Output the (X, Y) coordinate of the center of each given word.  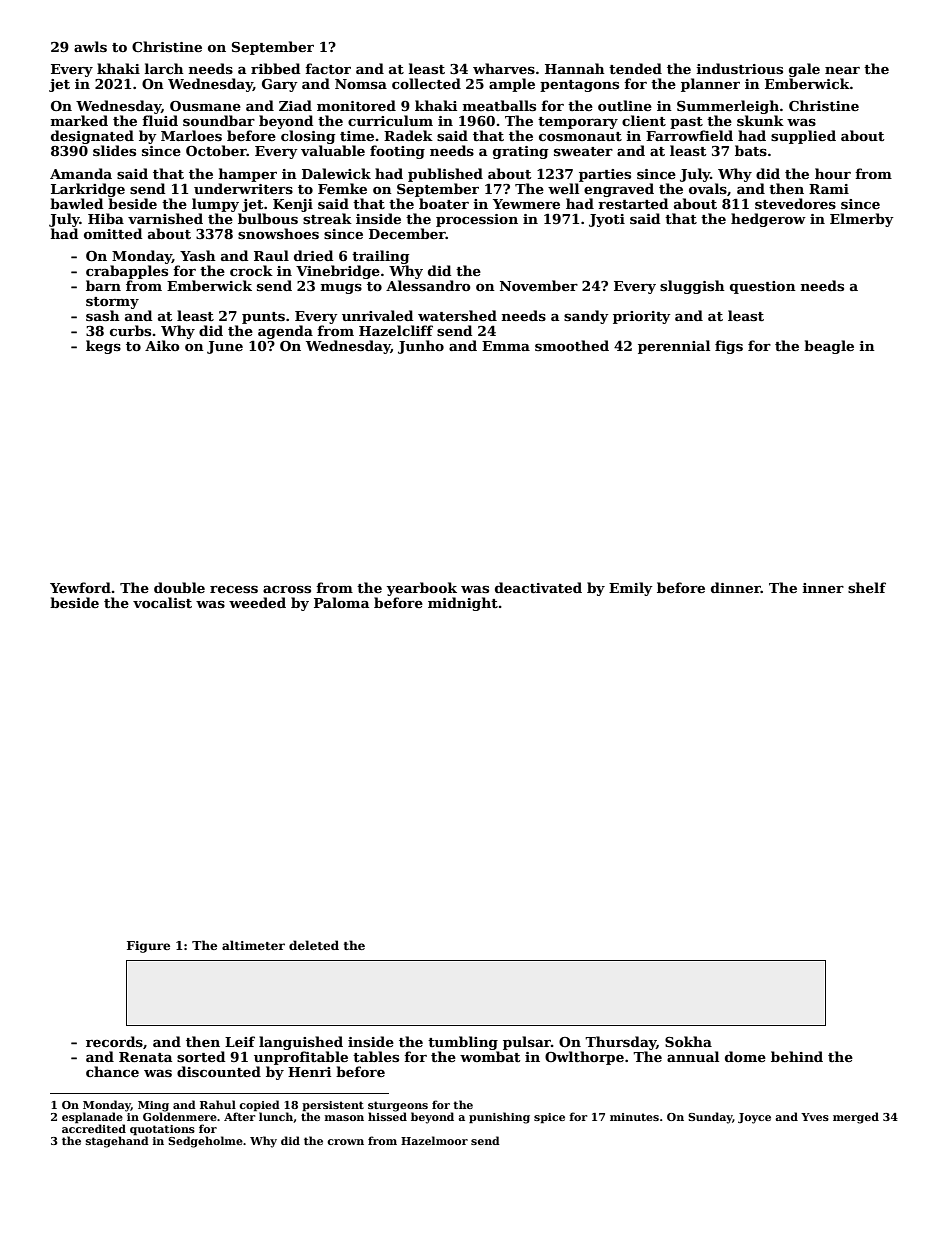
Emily (631, 589)
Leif (240, 1041)
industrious (740, 68)
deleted (314, 945)
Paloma (341, 602)
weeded (257, 602)
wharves (504, 68)
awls (90, 46)
